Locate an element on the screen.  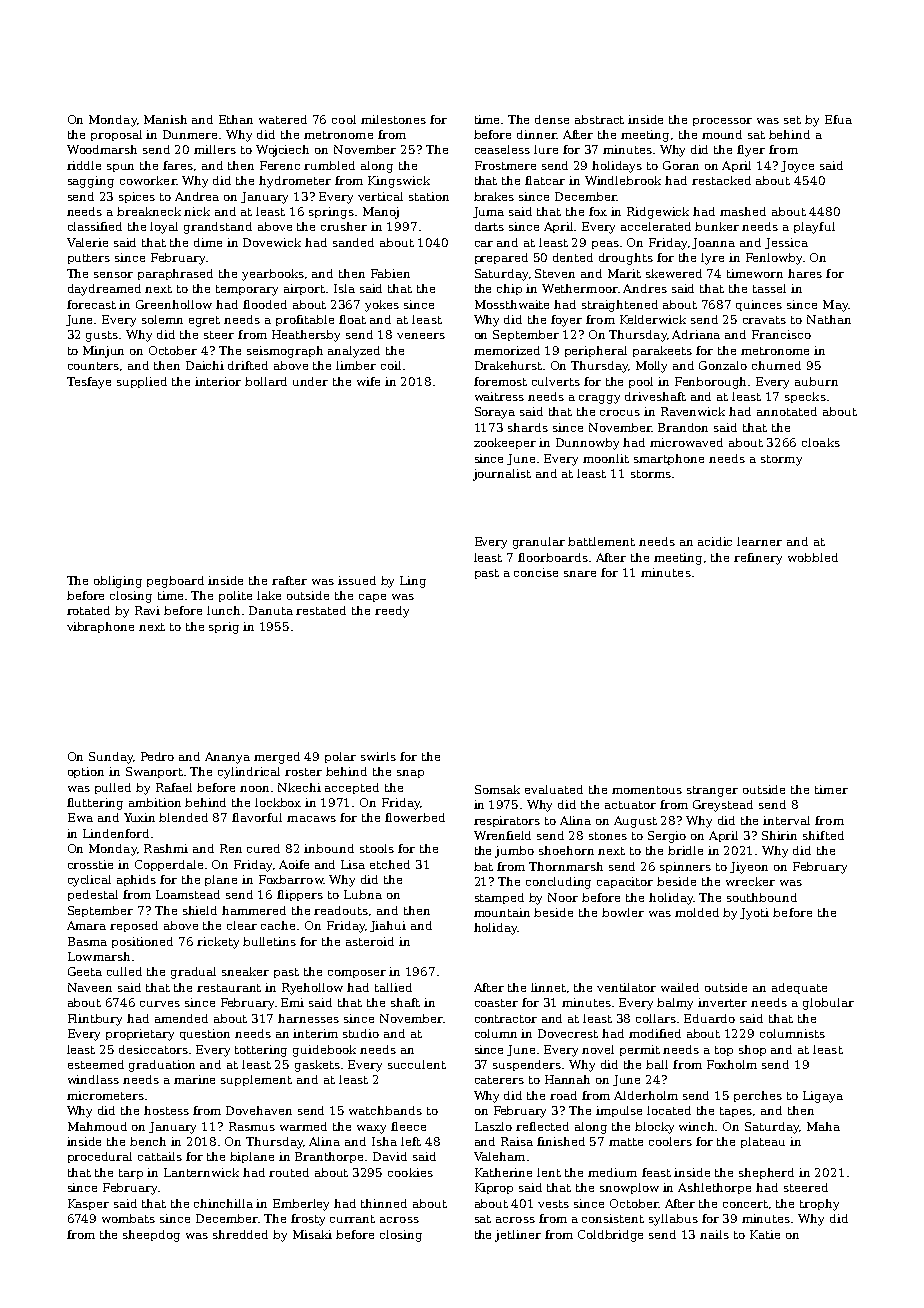
Lisa is located at coordinates (353, 864).
